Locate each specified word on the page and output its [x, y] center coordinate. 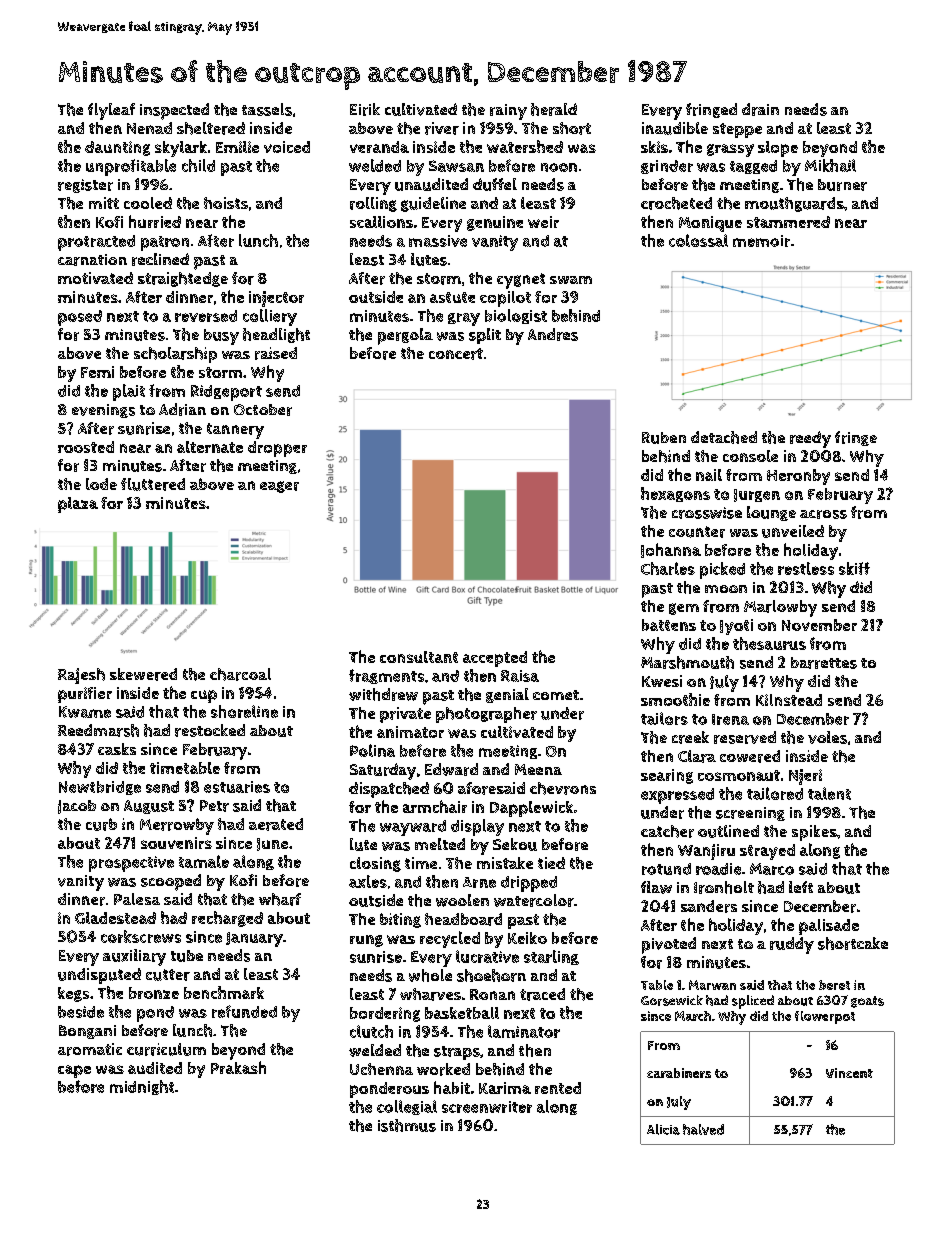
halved [703, 1129]
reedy [810, 439]
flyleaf [111, 111]
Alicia [663, 1129]
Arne [479, 882]
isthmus [407, 1125]
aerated [276, 824]
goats [867, 1002]
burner [842, 185]
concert [456, 354]
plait [129, 392]
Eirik [365, 109]
